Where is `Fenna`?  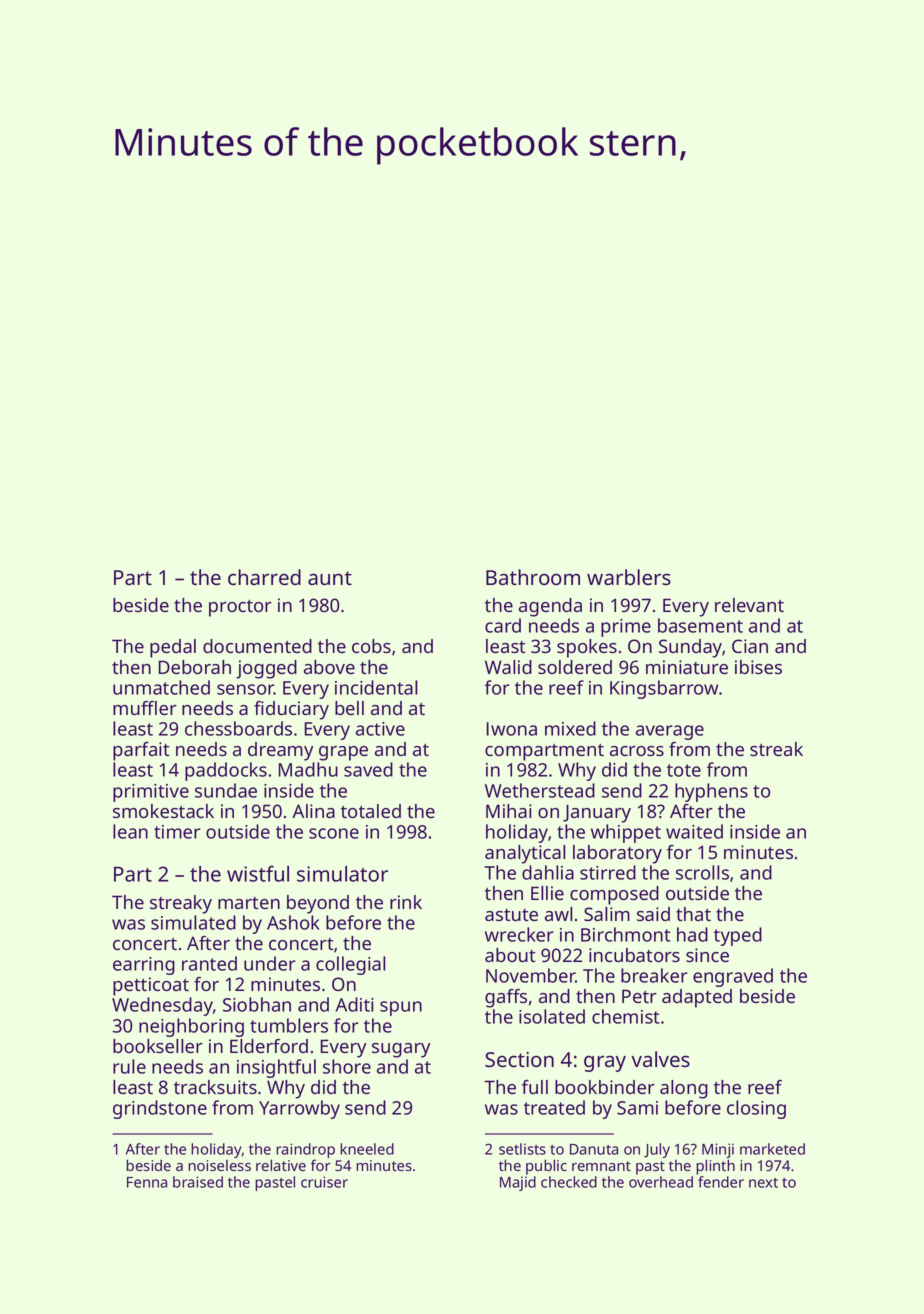
Fenna is located at coordinates (147, 1182).
